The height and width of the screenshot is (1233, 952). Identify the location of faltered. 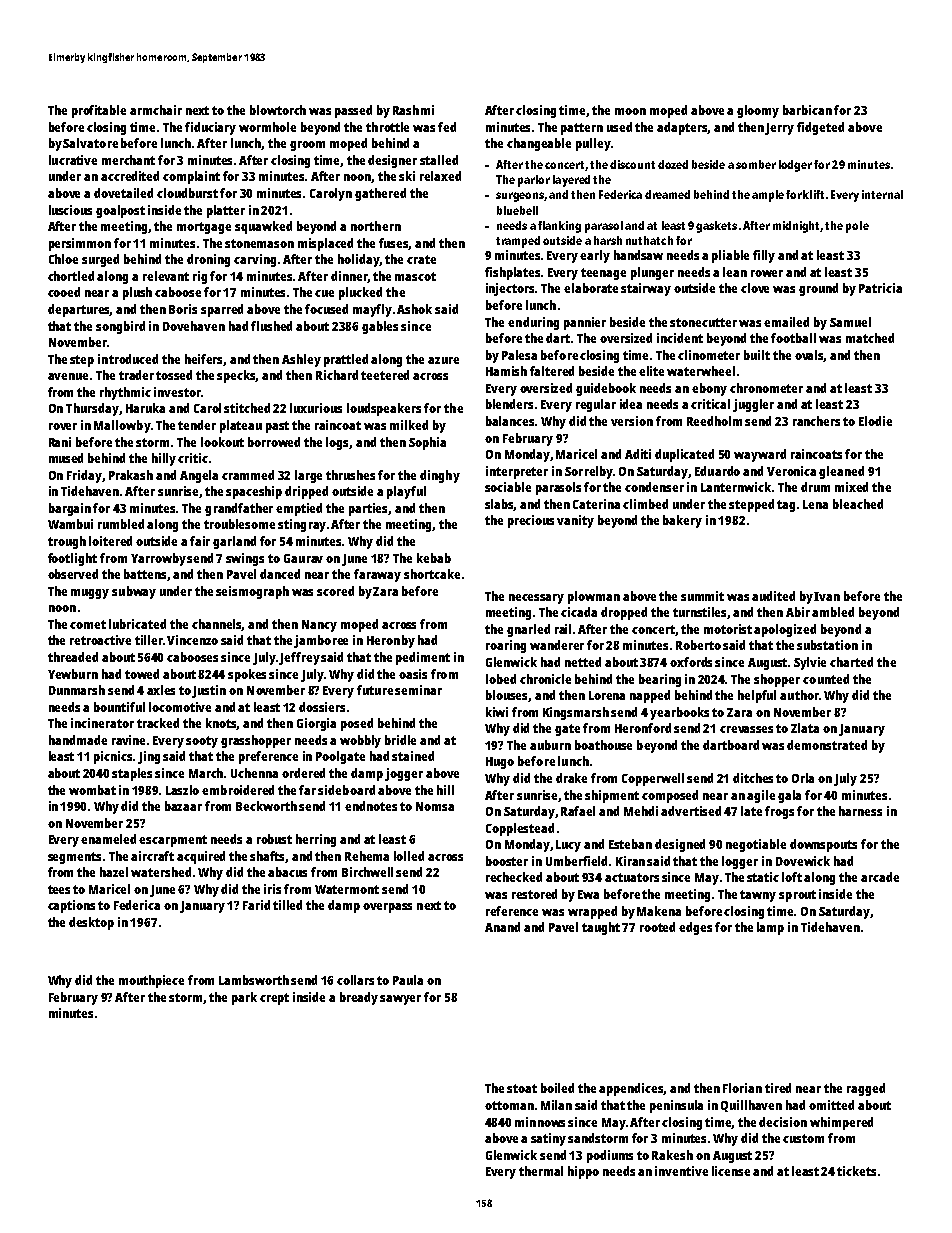
(552, 371).
